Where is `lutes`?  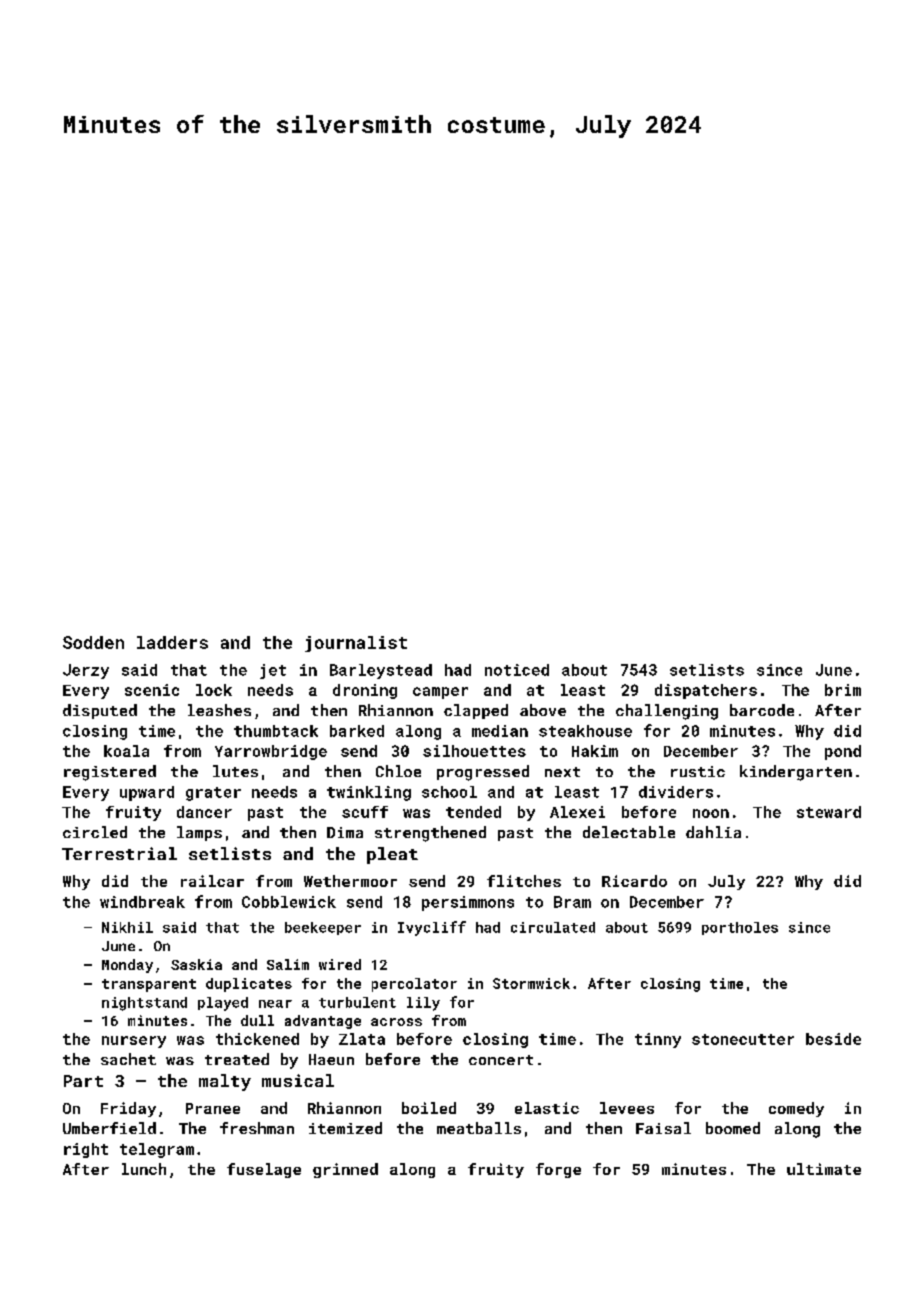
lutes is located at coordinates (235, 771).
